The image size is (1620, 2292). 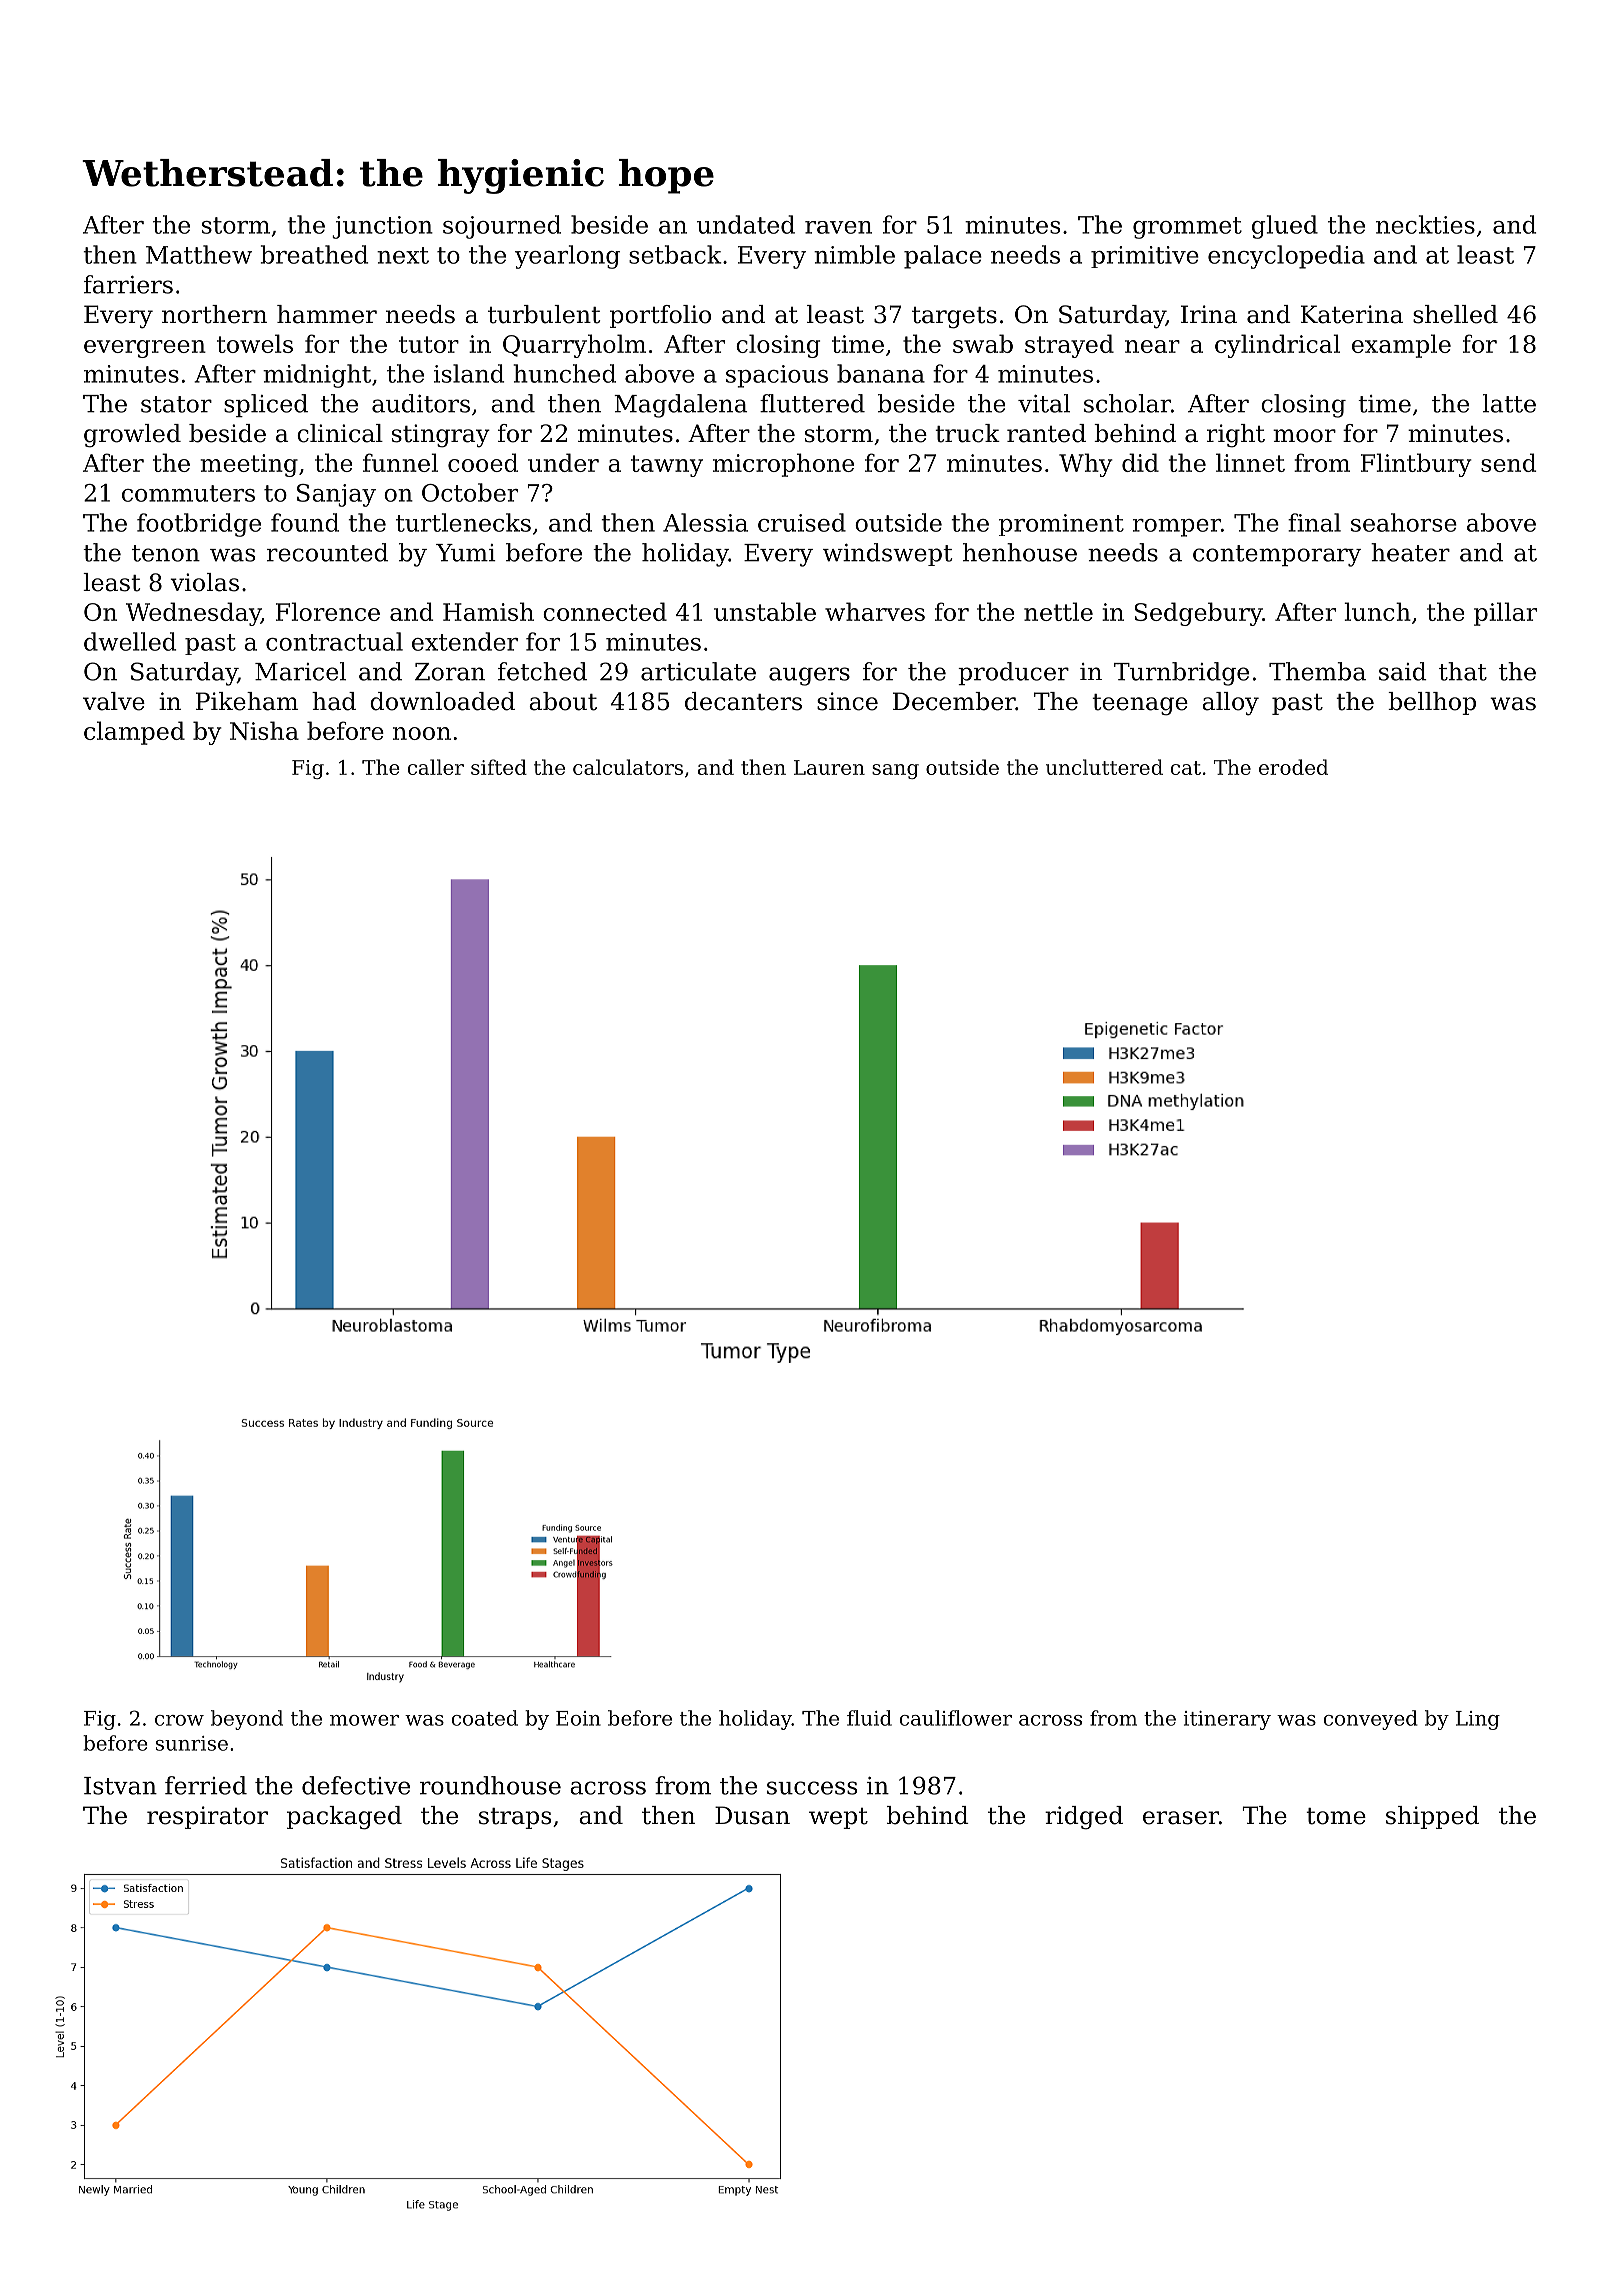 I want to click on neckties, so click(x=1425, y=224).
